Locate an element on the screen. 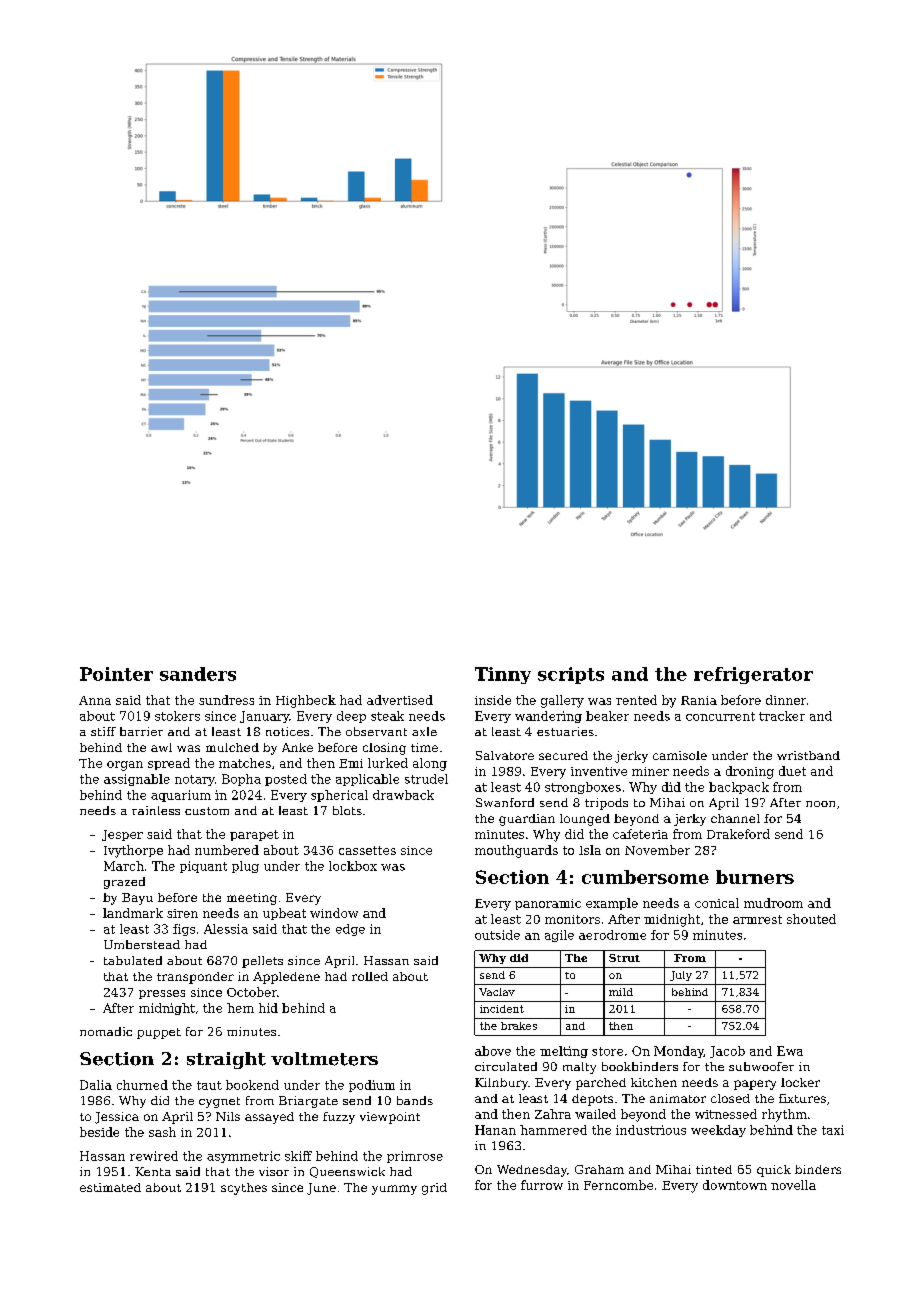 This screenshot has width=924, height=1308. grazed is located at coordinates (124, 883).
